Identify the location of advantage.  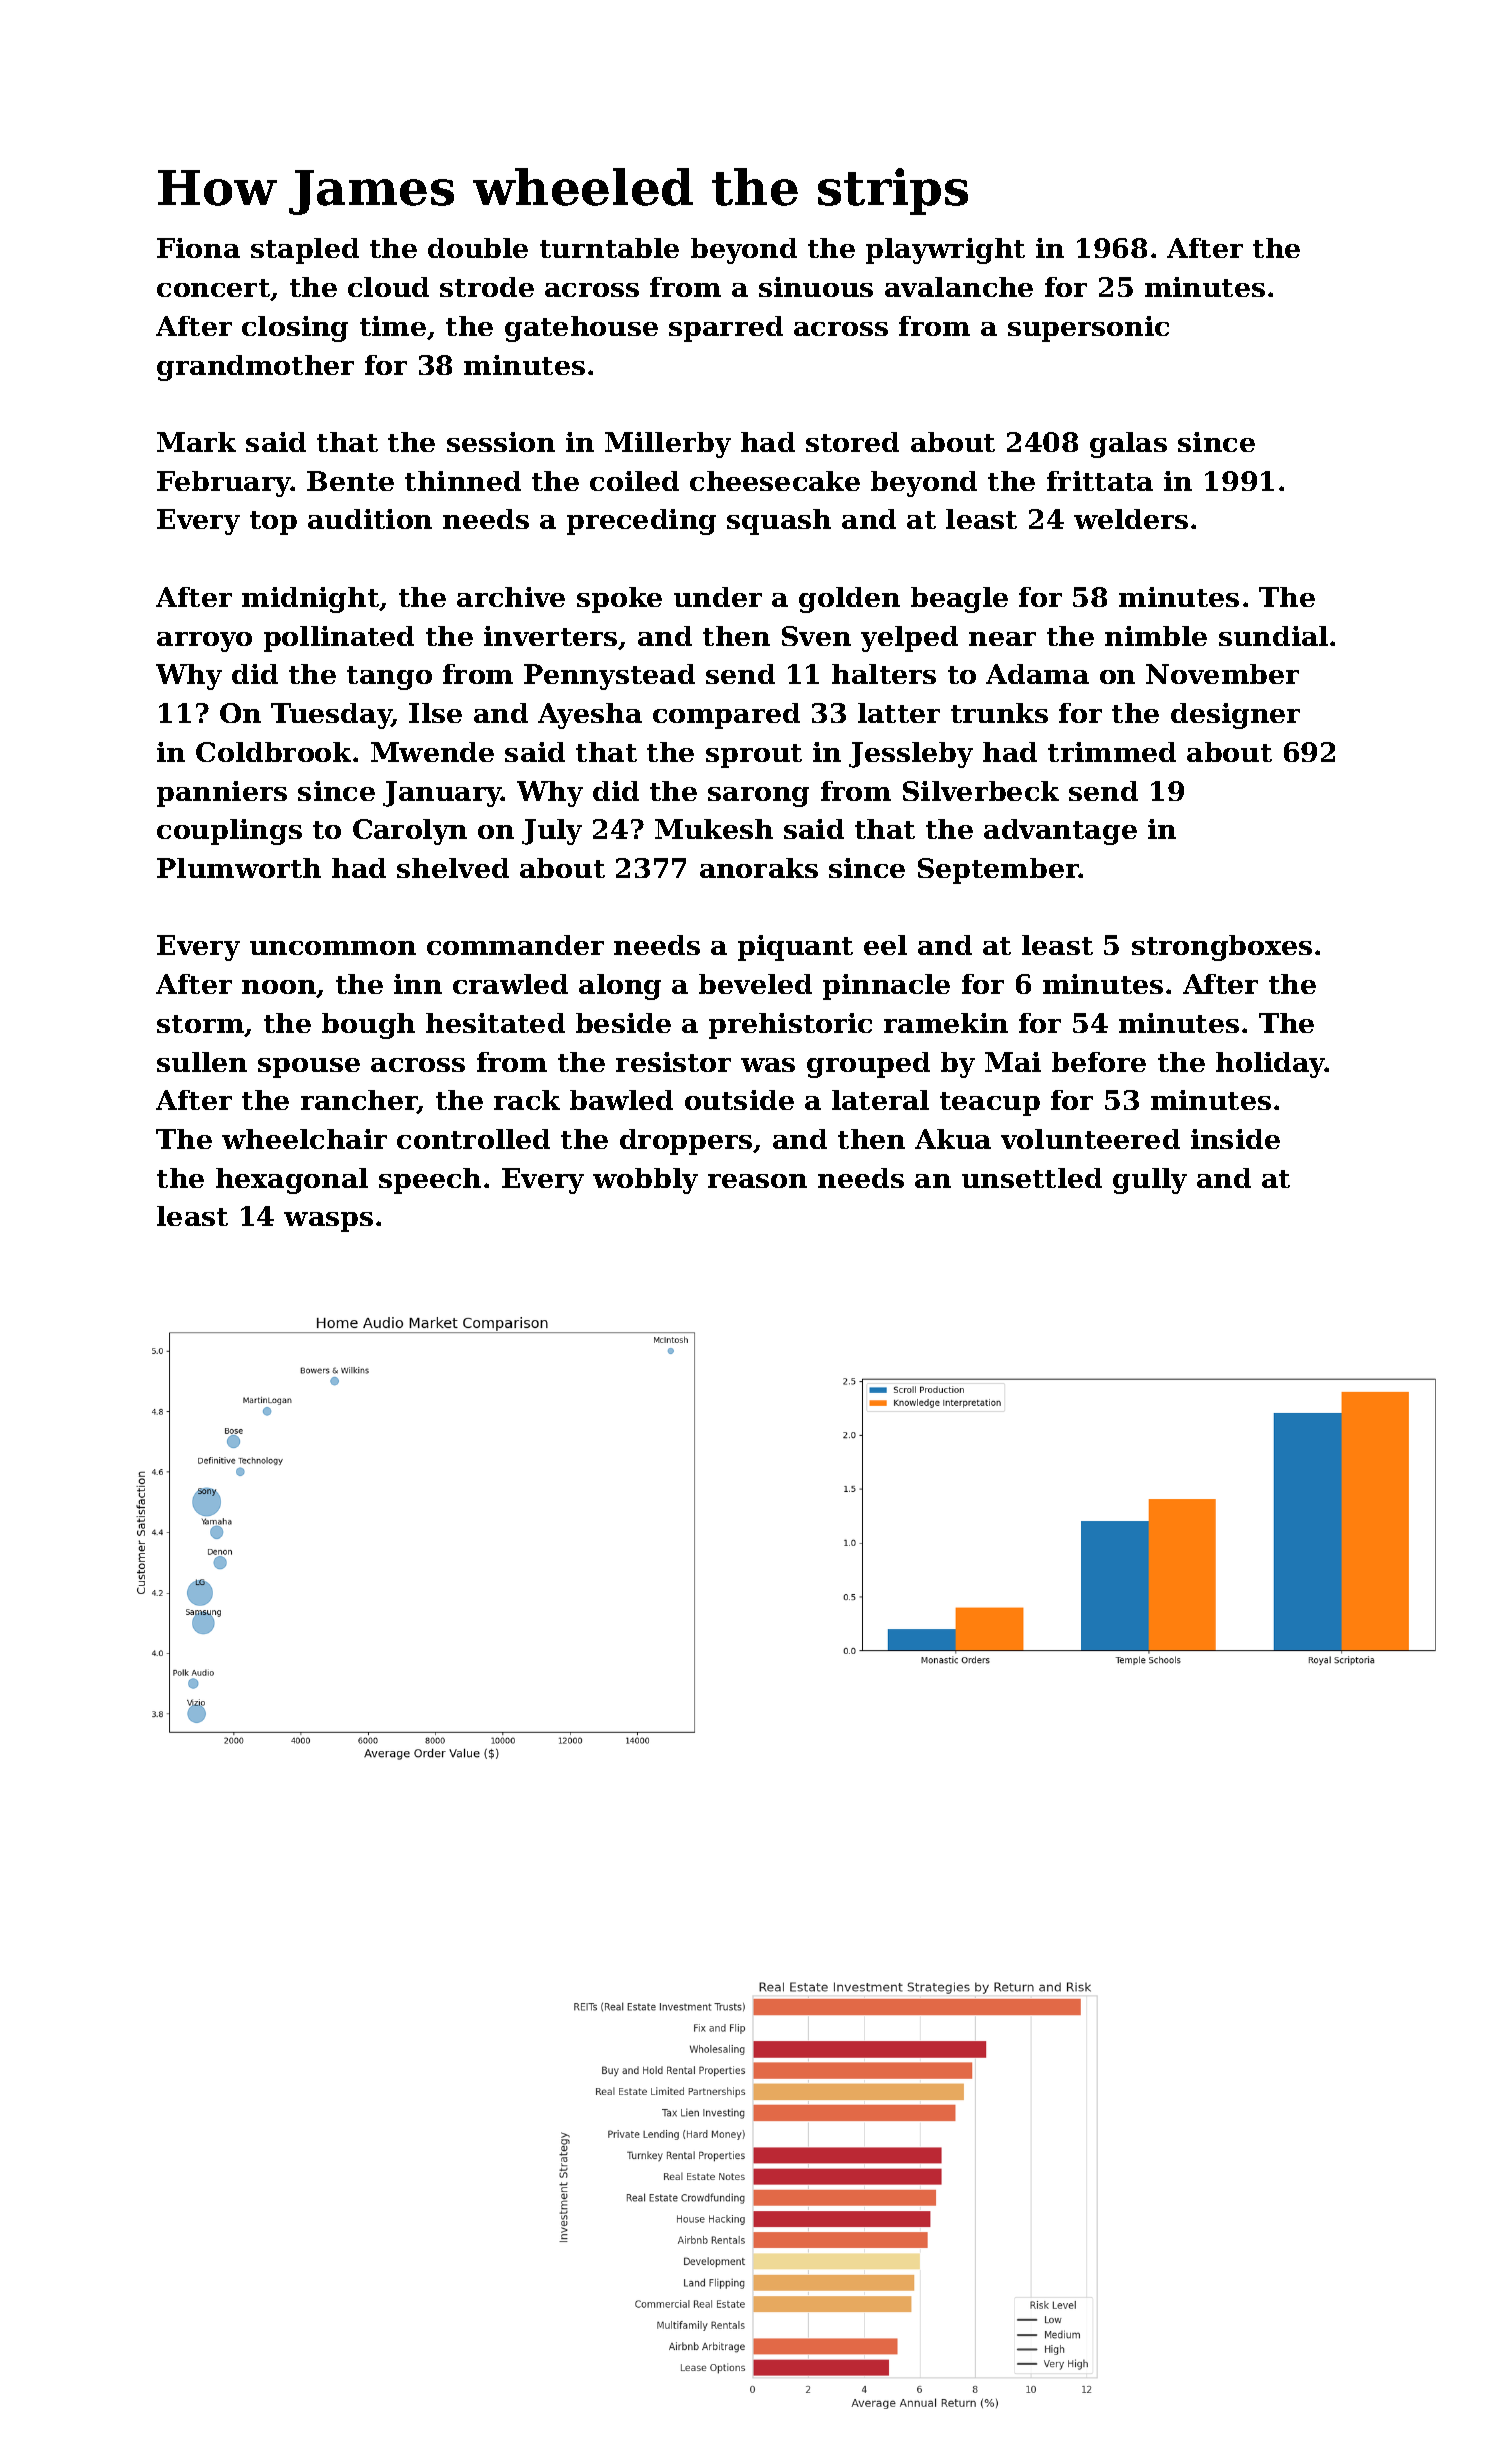
(1060, 832).
